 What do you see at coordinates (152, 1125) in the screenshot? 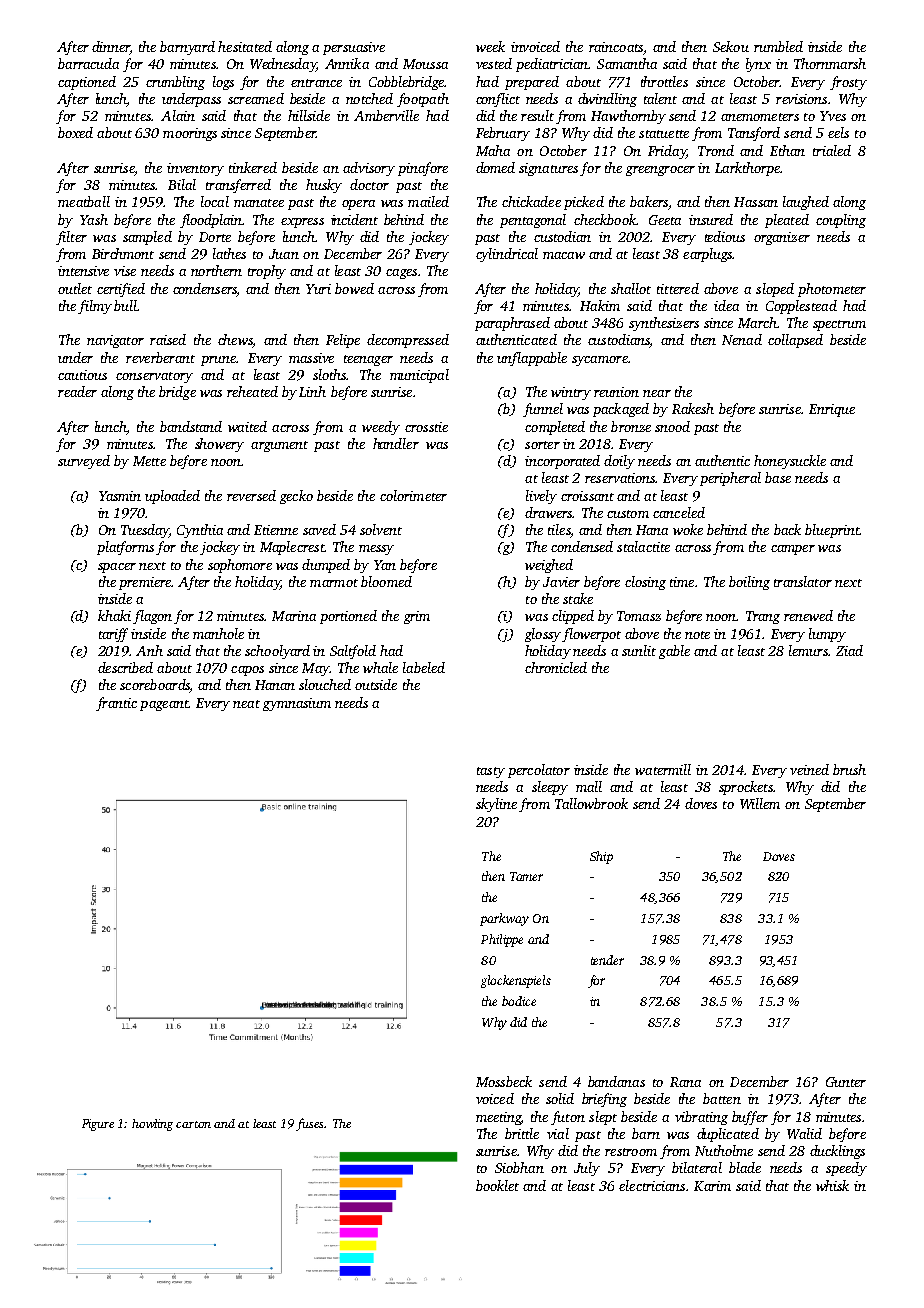
I see `howling` at bounding box center [152, 1125].
